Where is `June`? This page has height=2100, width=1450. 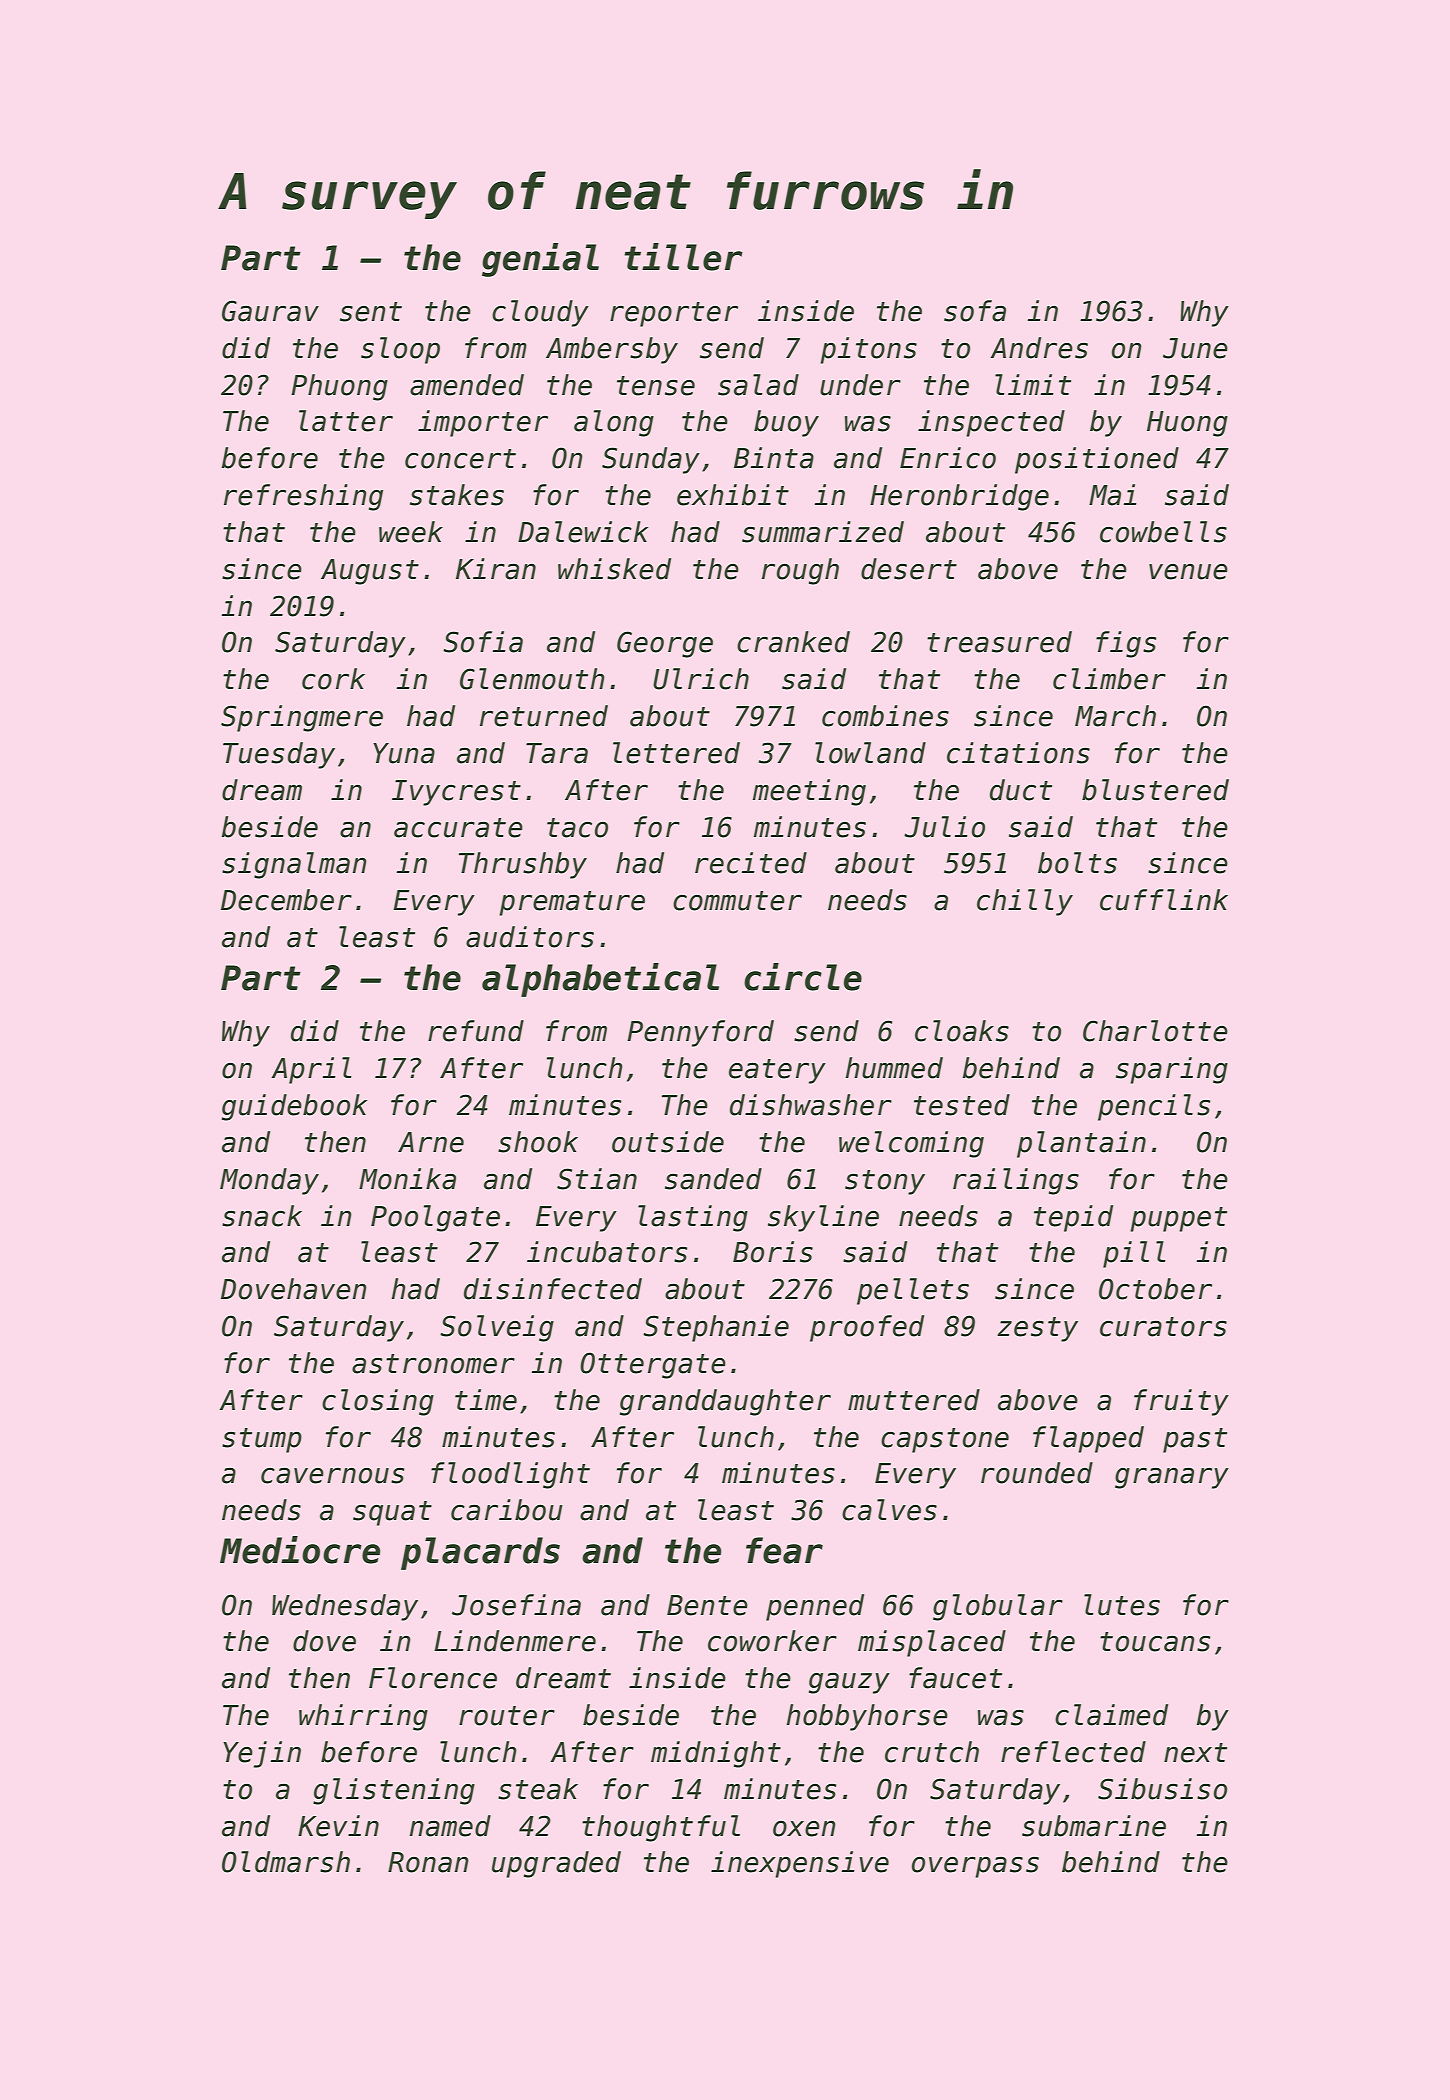 June is located at coordinates (1195, 348).
